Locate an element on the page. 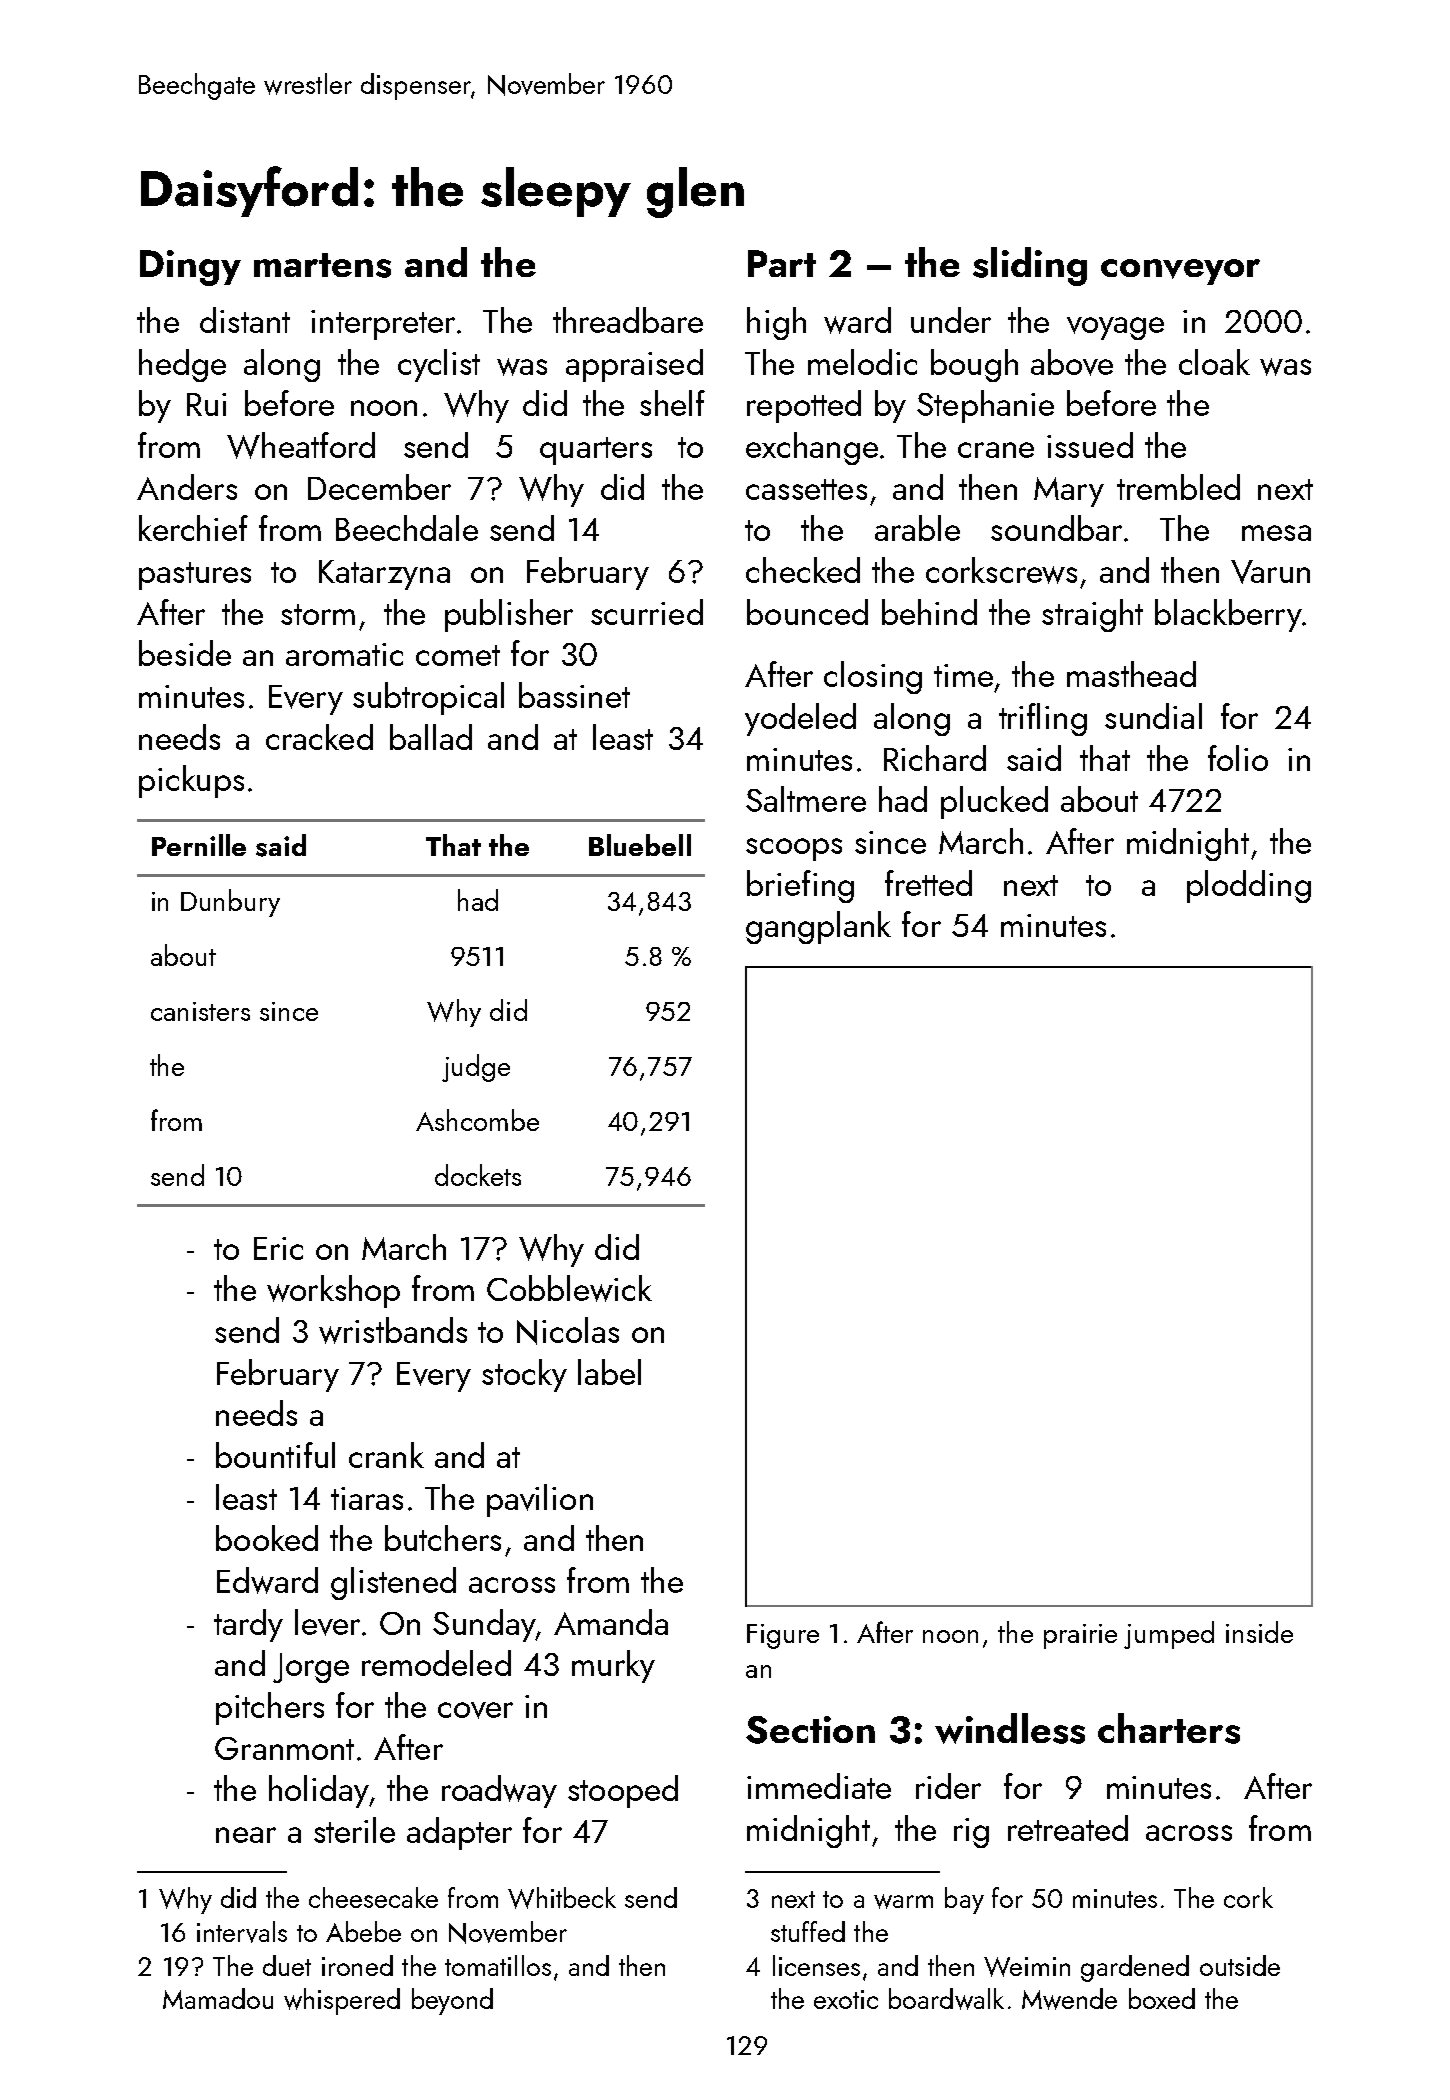  beyond is located at coordinates (452, 2001).
